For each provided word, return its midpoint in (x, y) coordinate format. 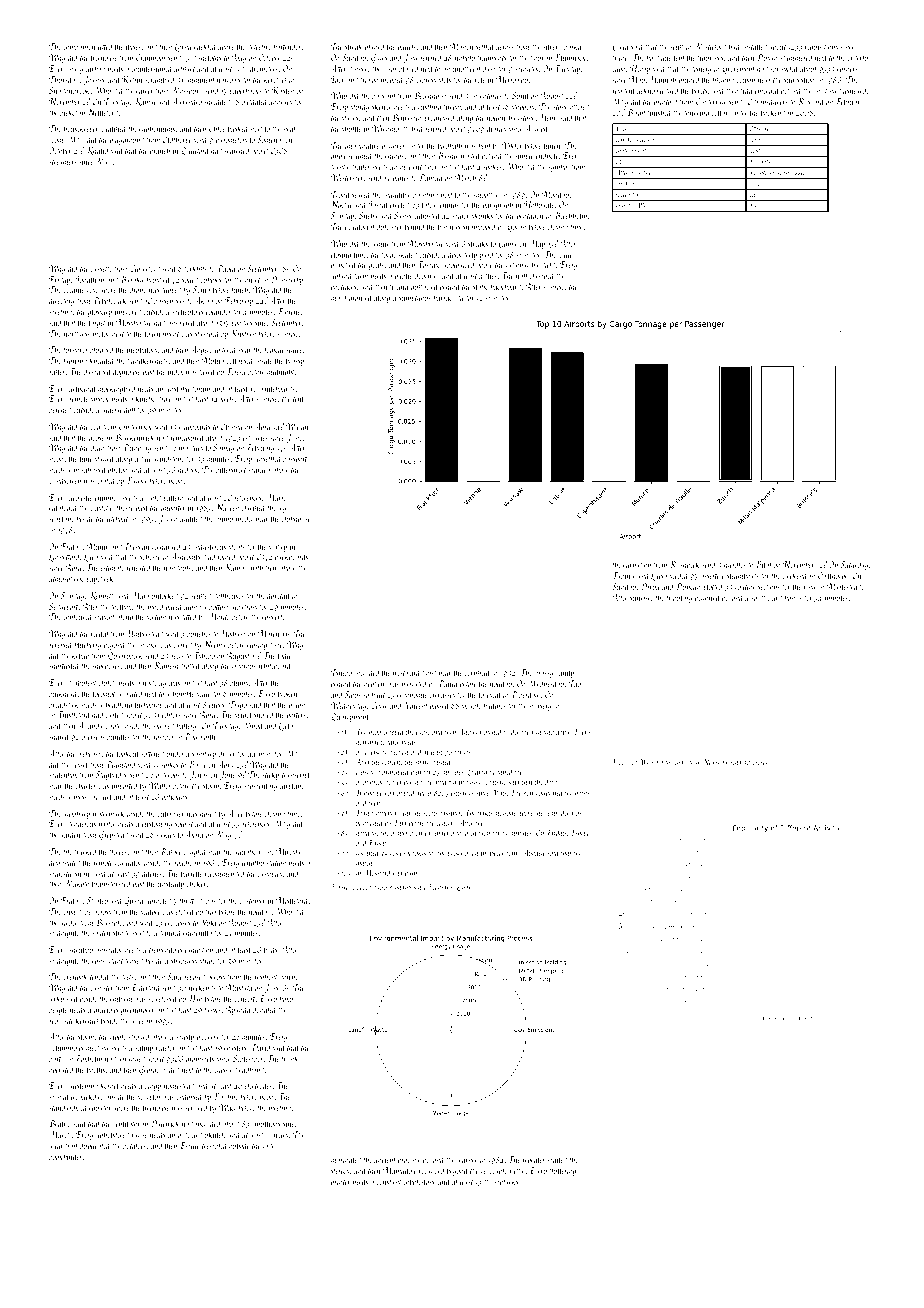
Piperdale (525, 695)
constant (389, 1182)
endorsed (189, 1096)
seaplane (61, 519)
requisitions (821, 49)
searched (237, 150)
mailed (558, 1159)
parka (572, 48)
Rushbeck (684, 564)
